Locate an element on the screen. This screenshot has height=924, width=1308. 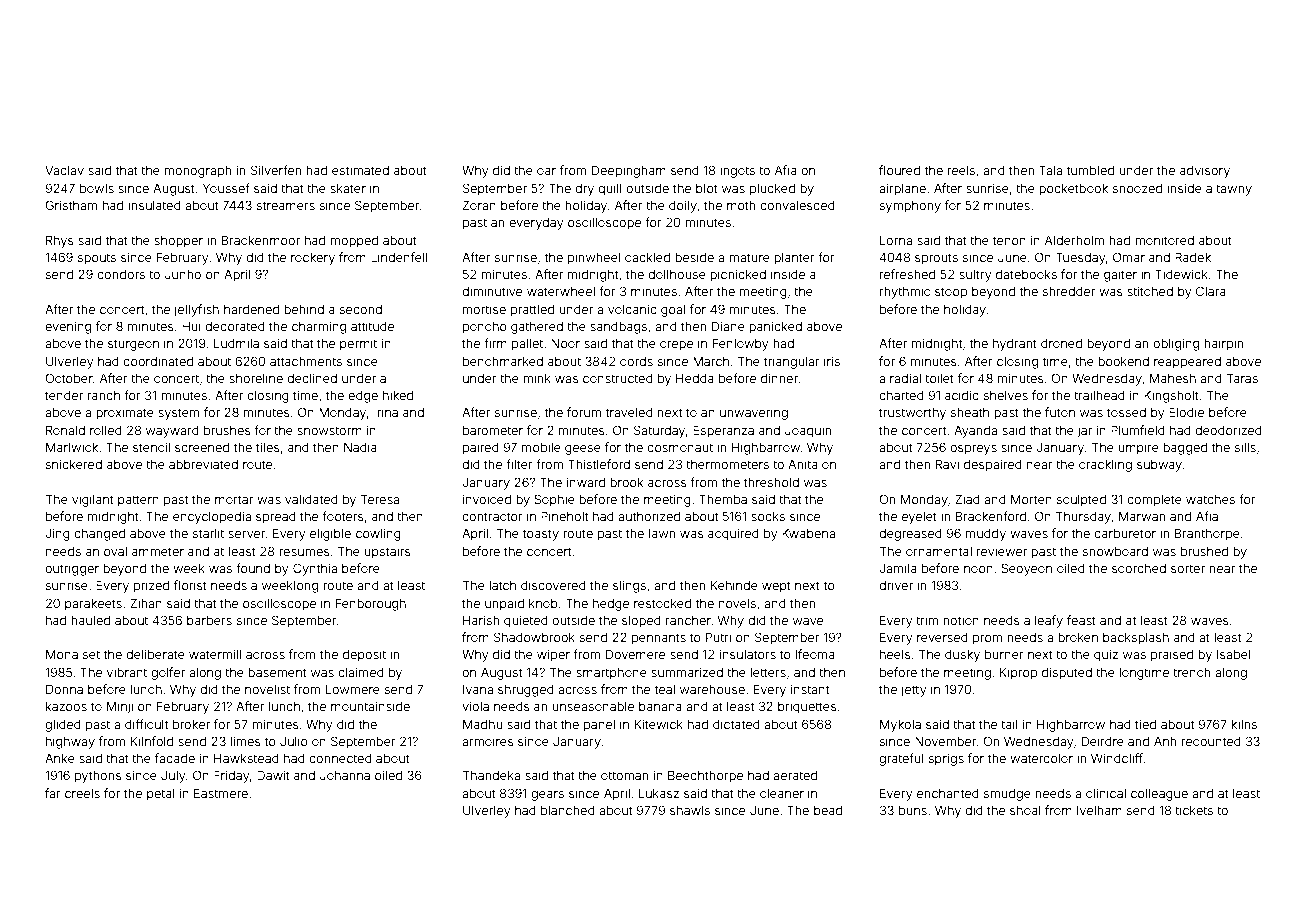
plucked is located at coordinates (772, 190).
